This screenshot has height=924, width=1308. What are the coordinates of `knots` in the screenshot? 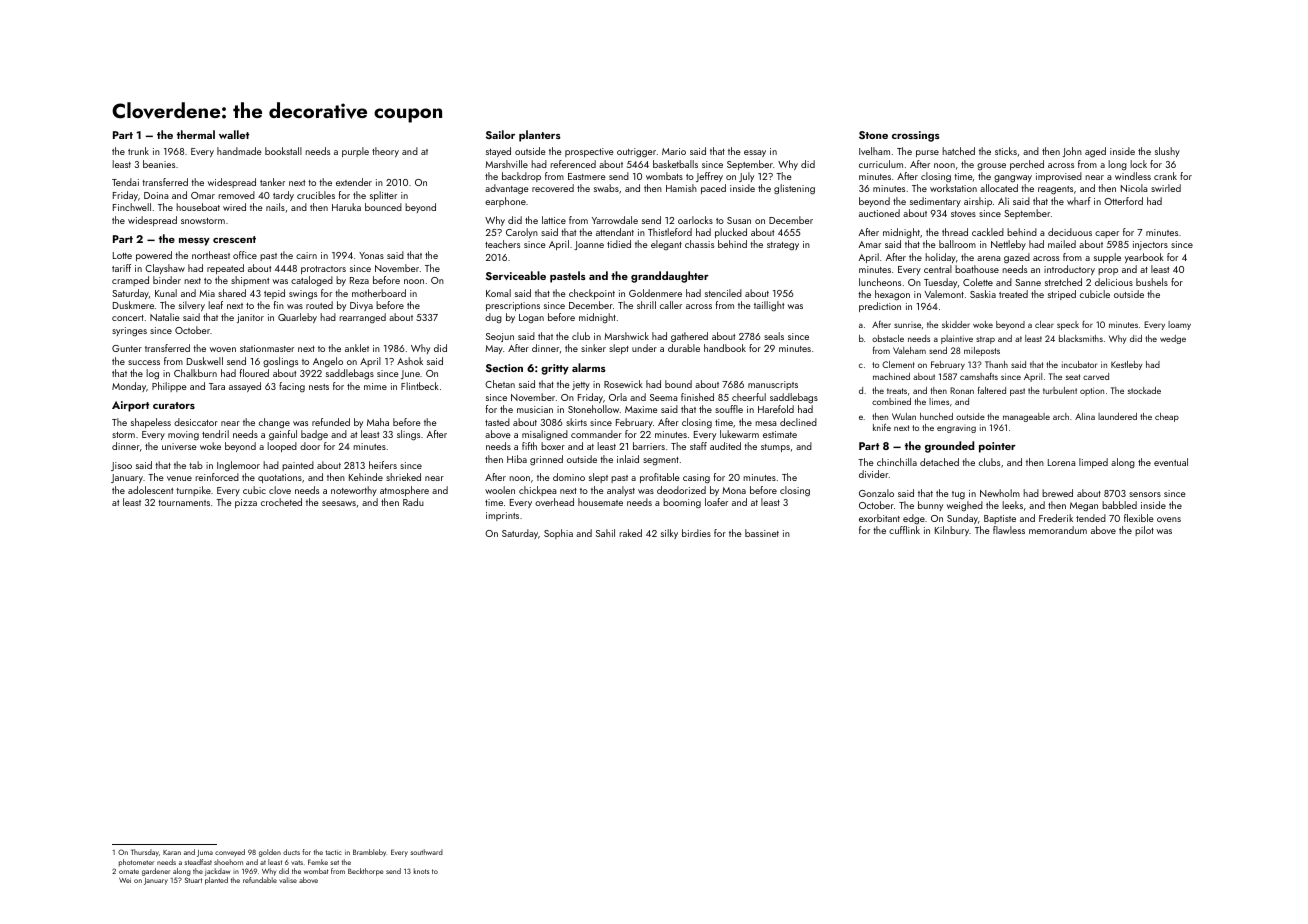 It's located at (421, 871).
